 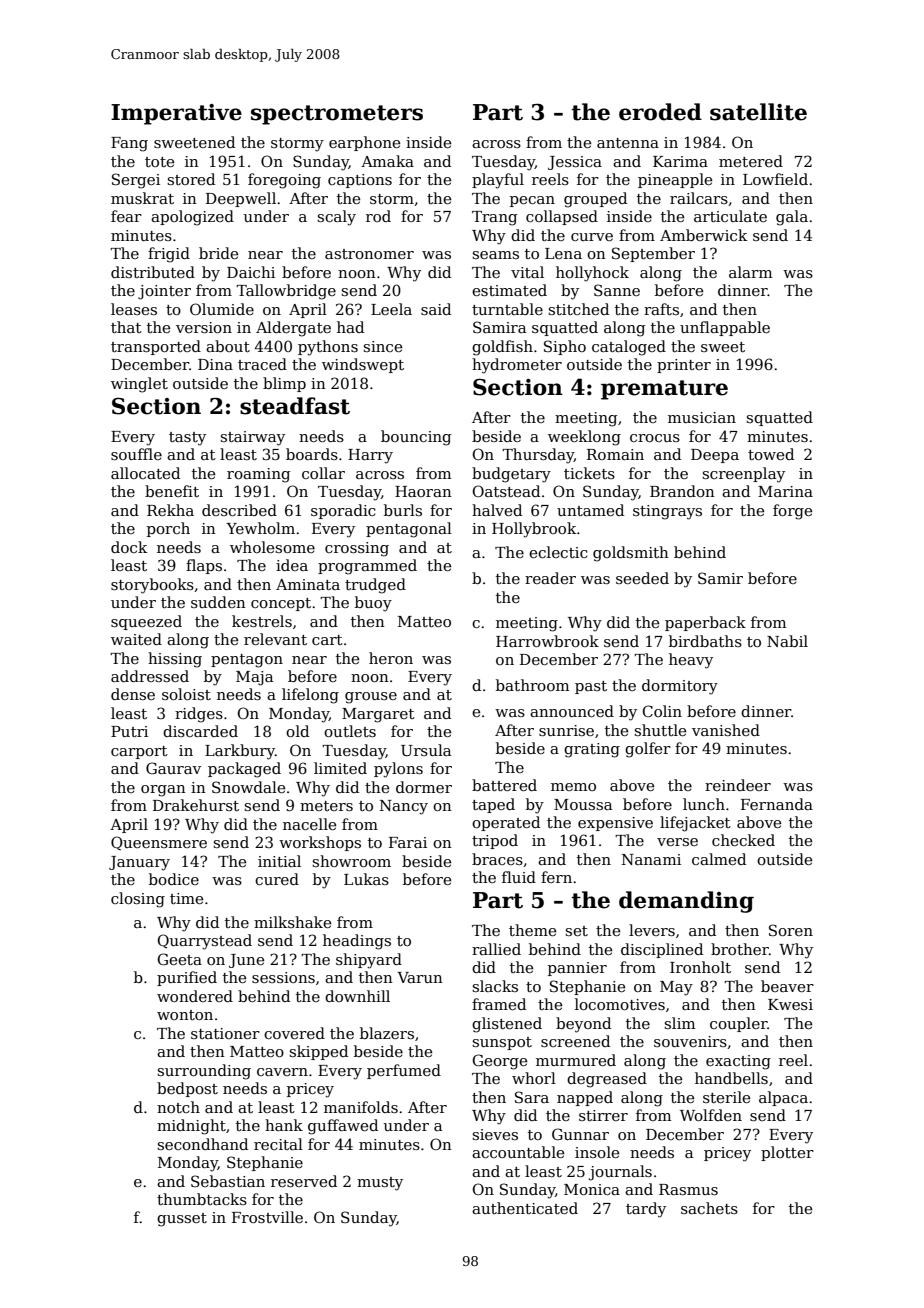 What do you see at coordinates (267, 1217) in the document?
I see `Frostville` at bounding box center [267, 1217].
